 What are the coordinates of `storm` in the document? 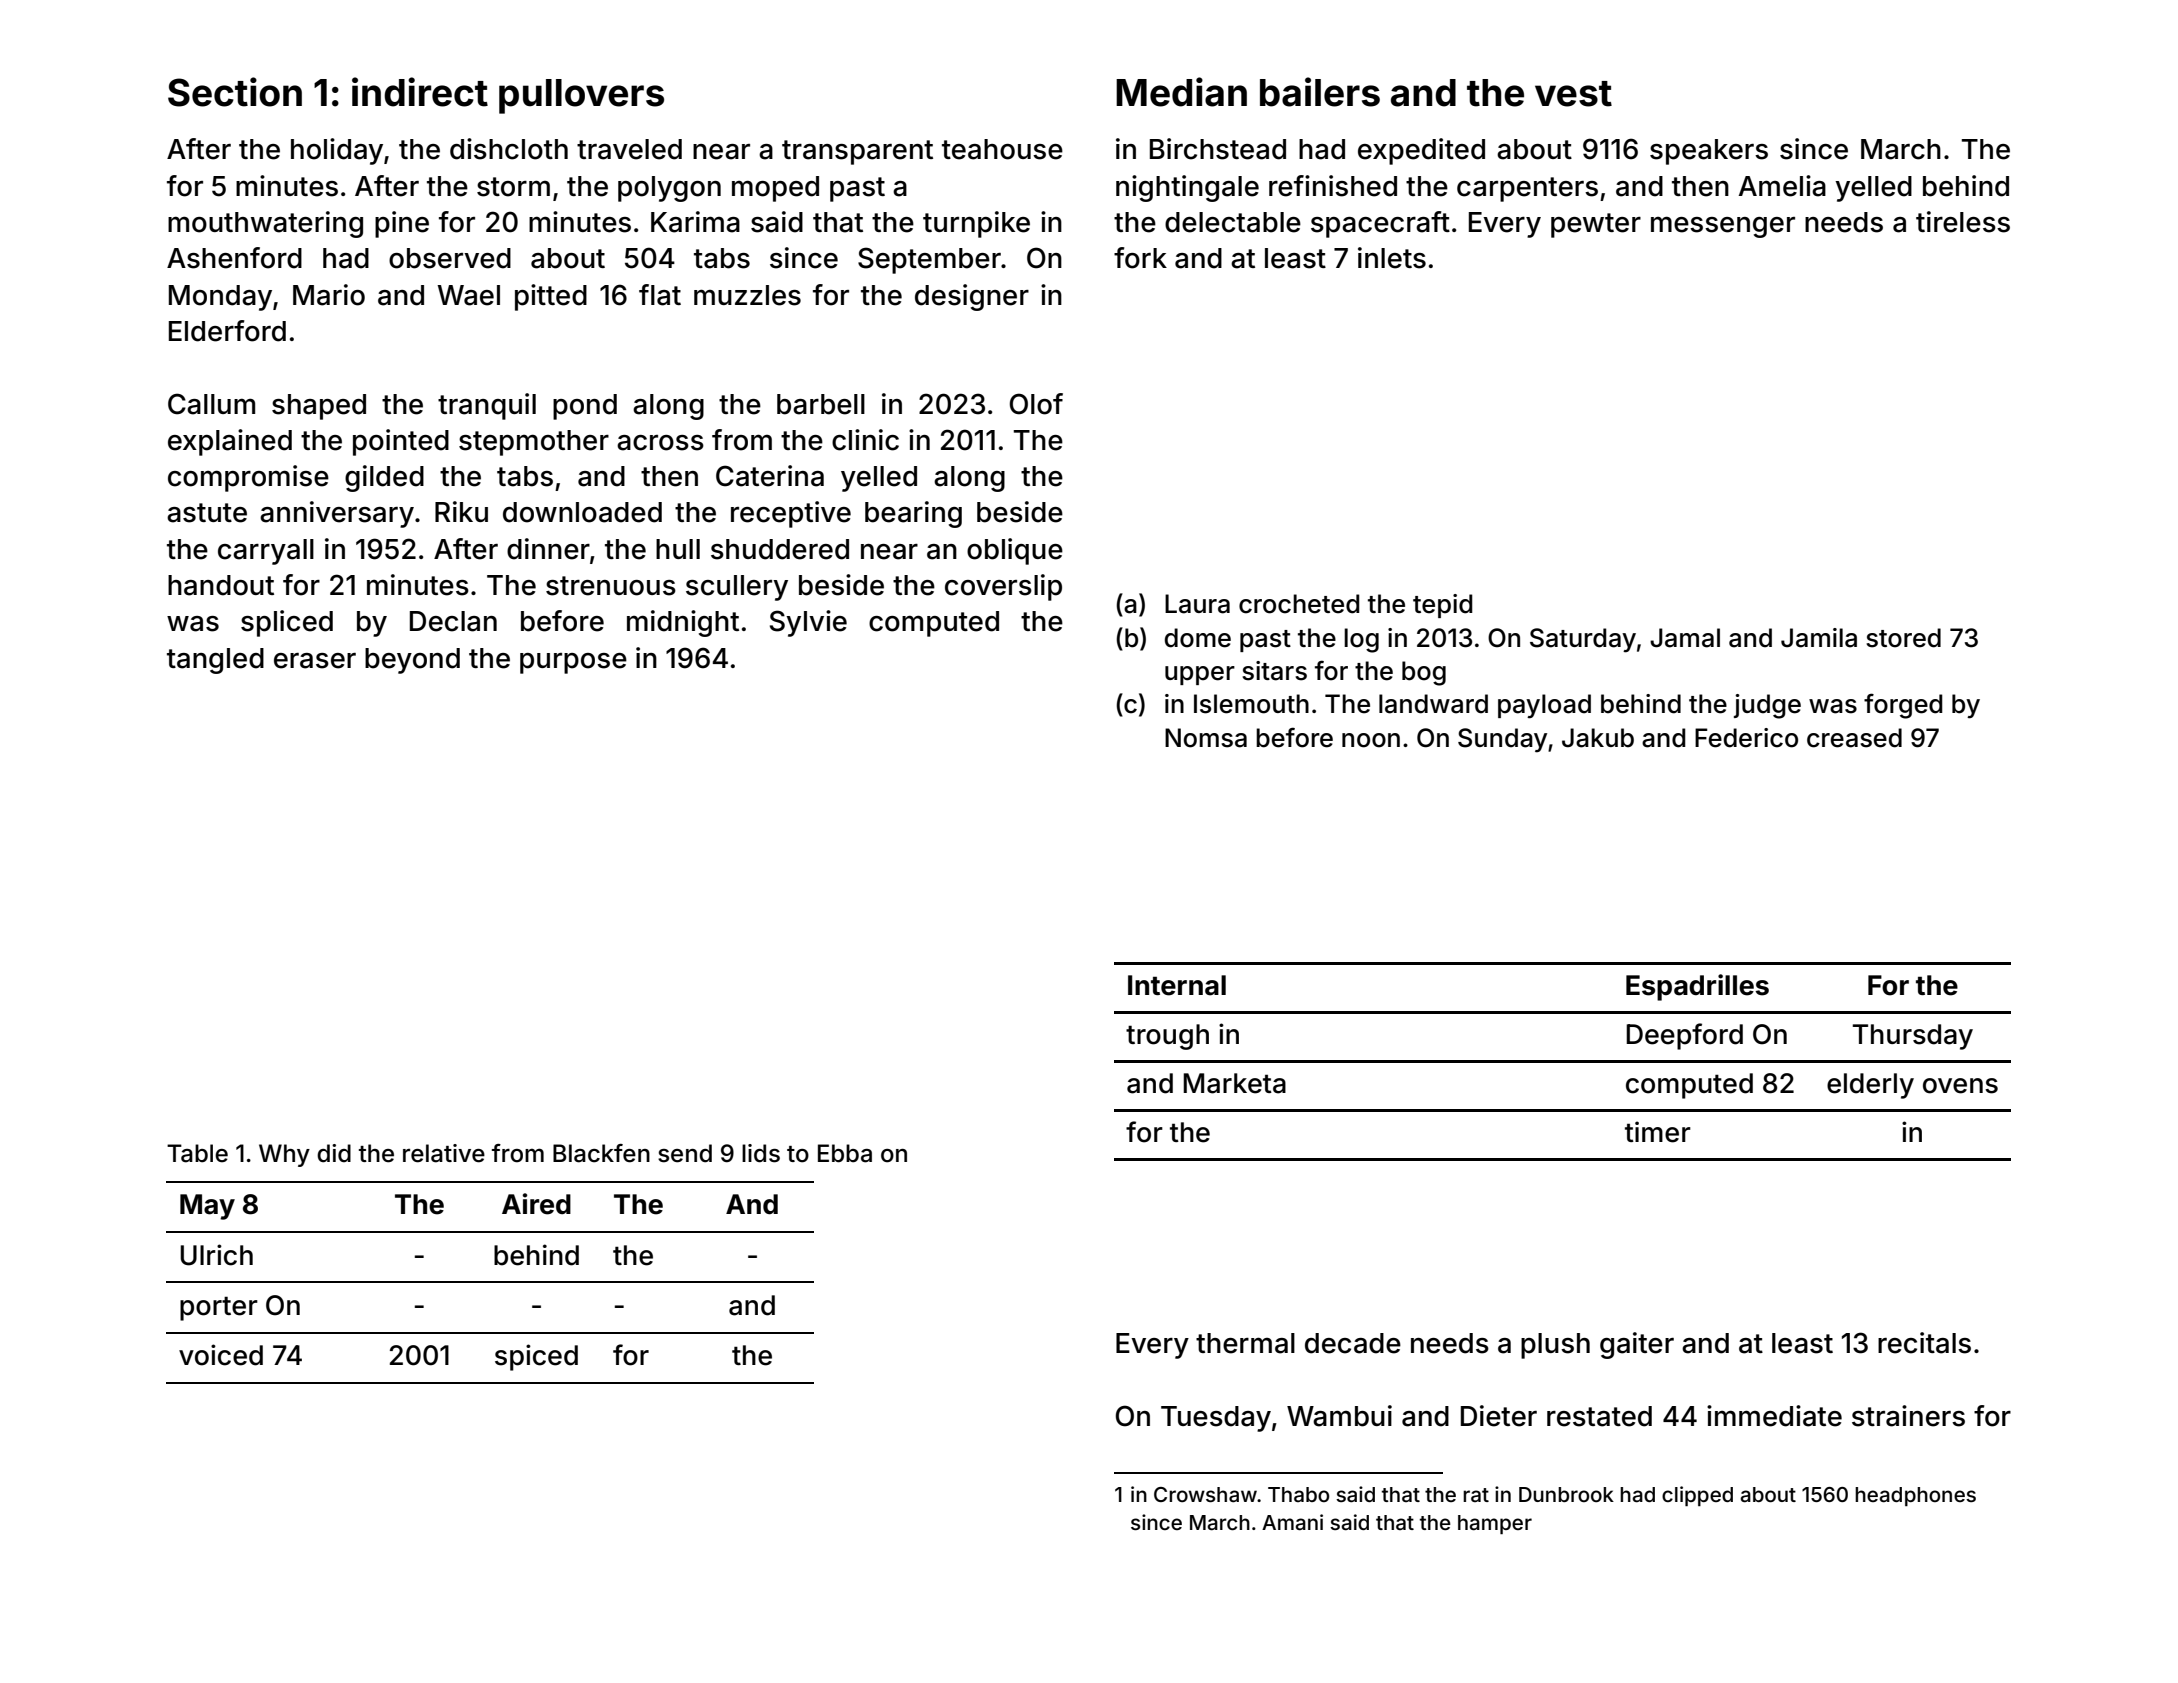 It's located at (513, 187).
